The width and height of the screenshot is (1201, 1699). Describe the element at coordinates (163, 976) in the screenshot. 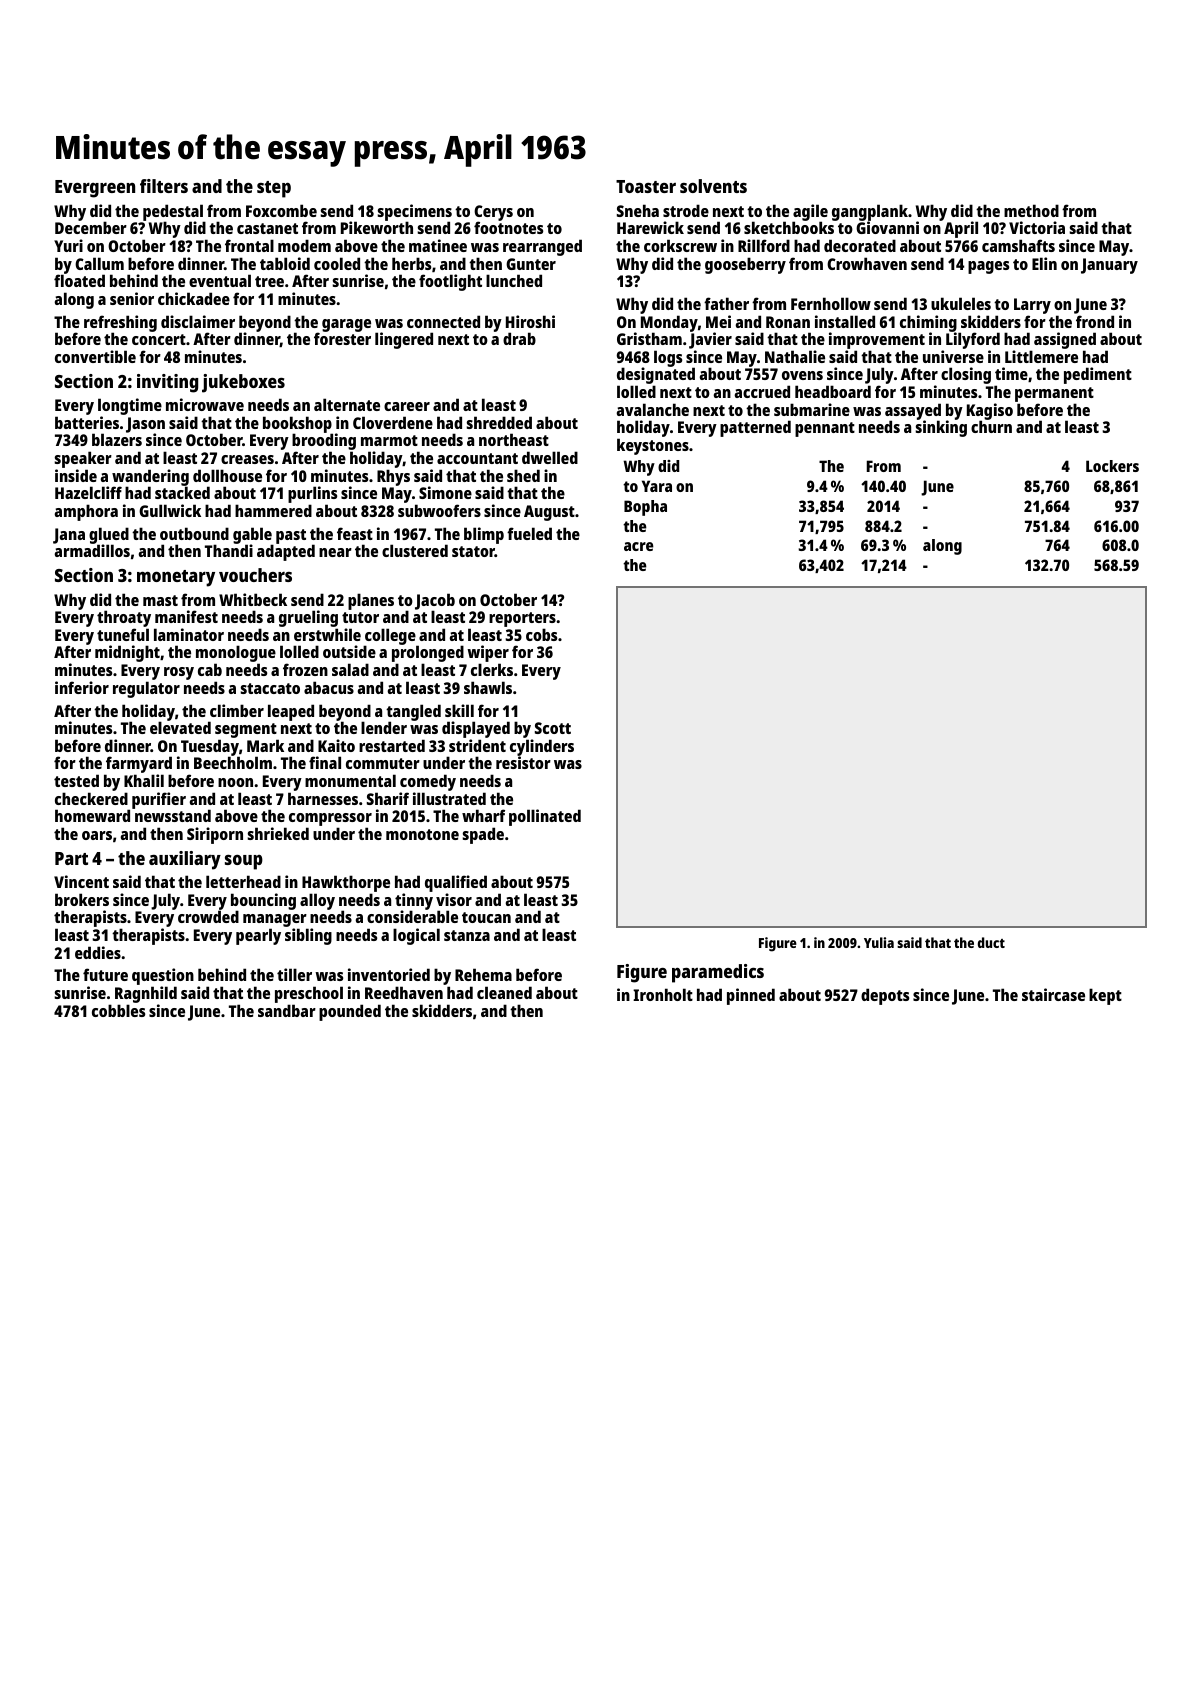

I see `question` at that location.
